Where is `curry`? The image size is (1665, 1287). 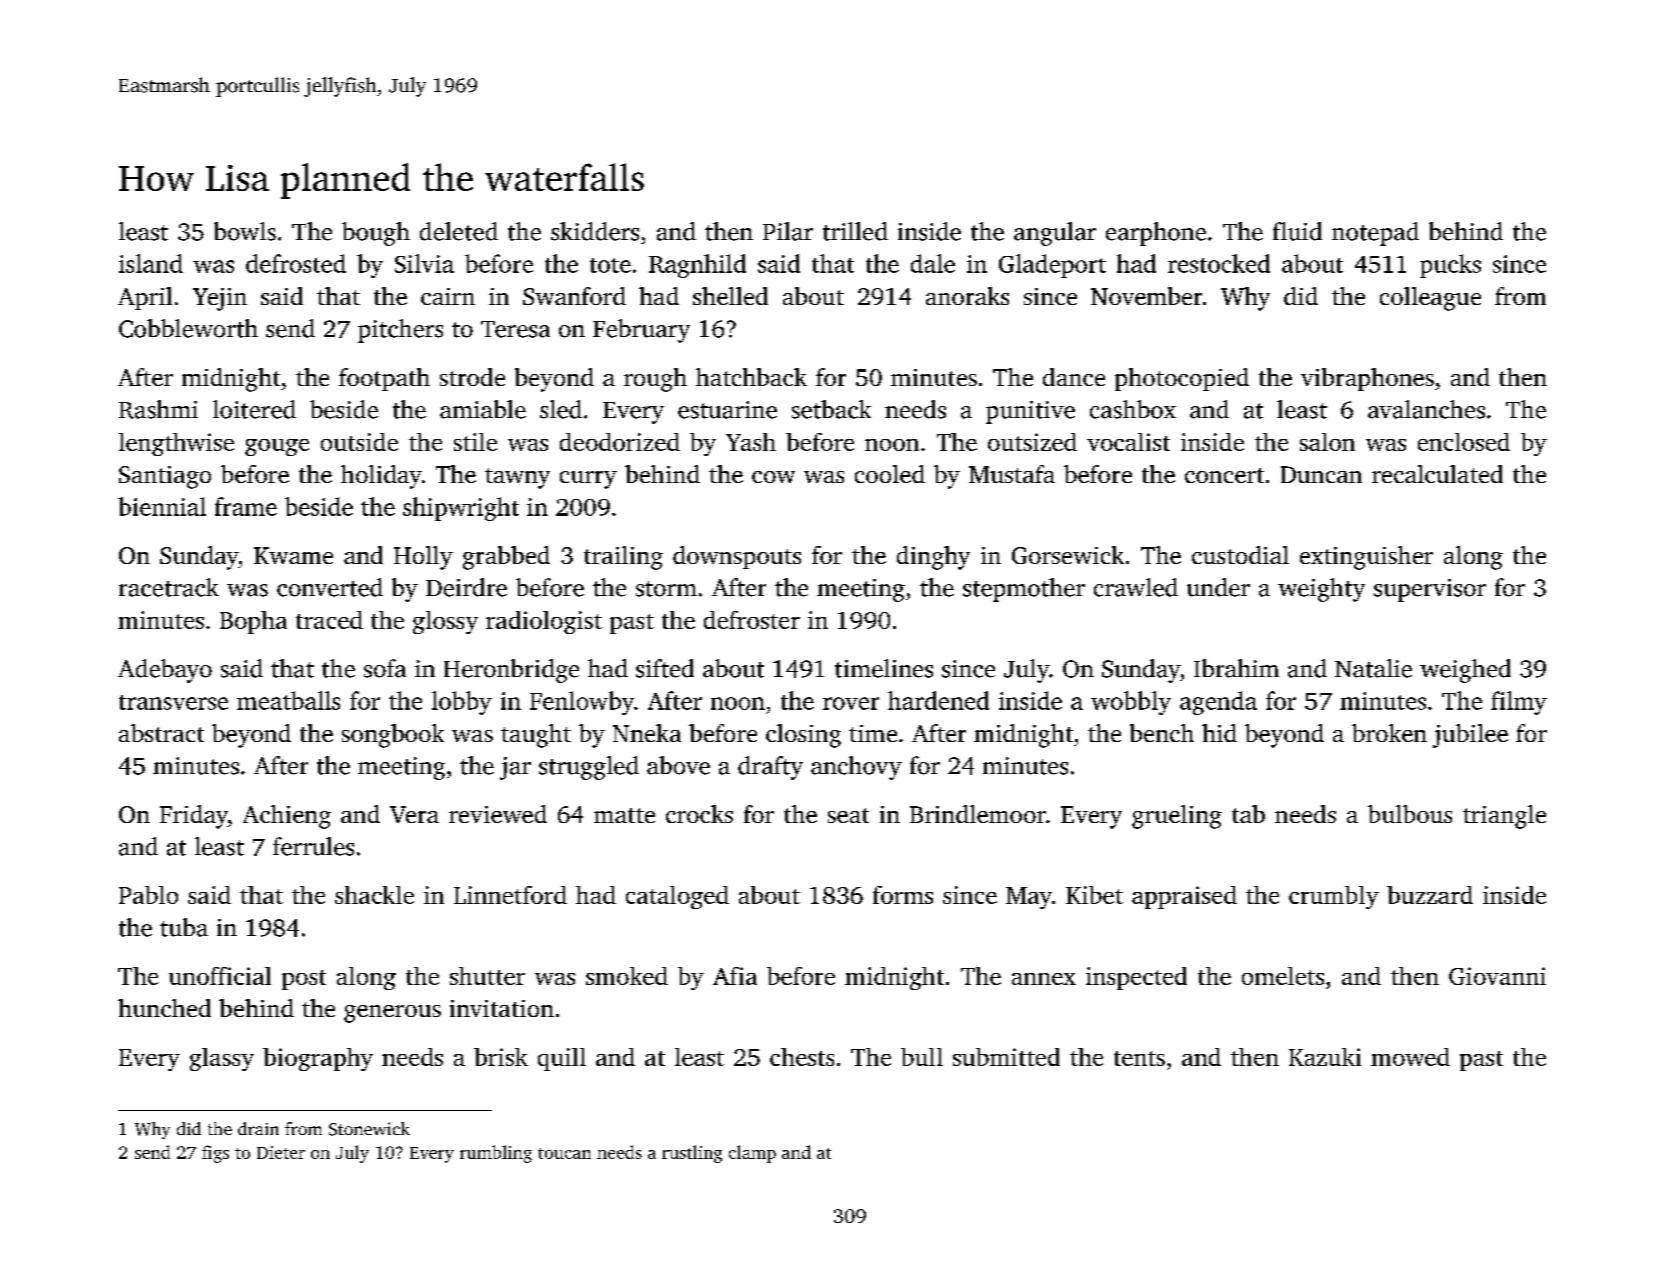 curry is located at coordinates (588, 480).
